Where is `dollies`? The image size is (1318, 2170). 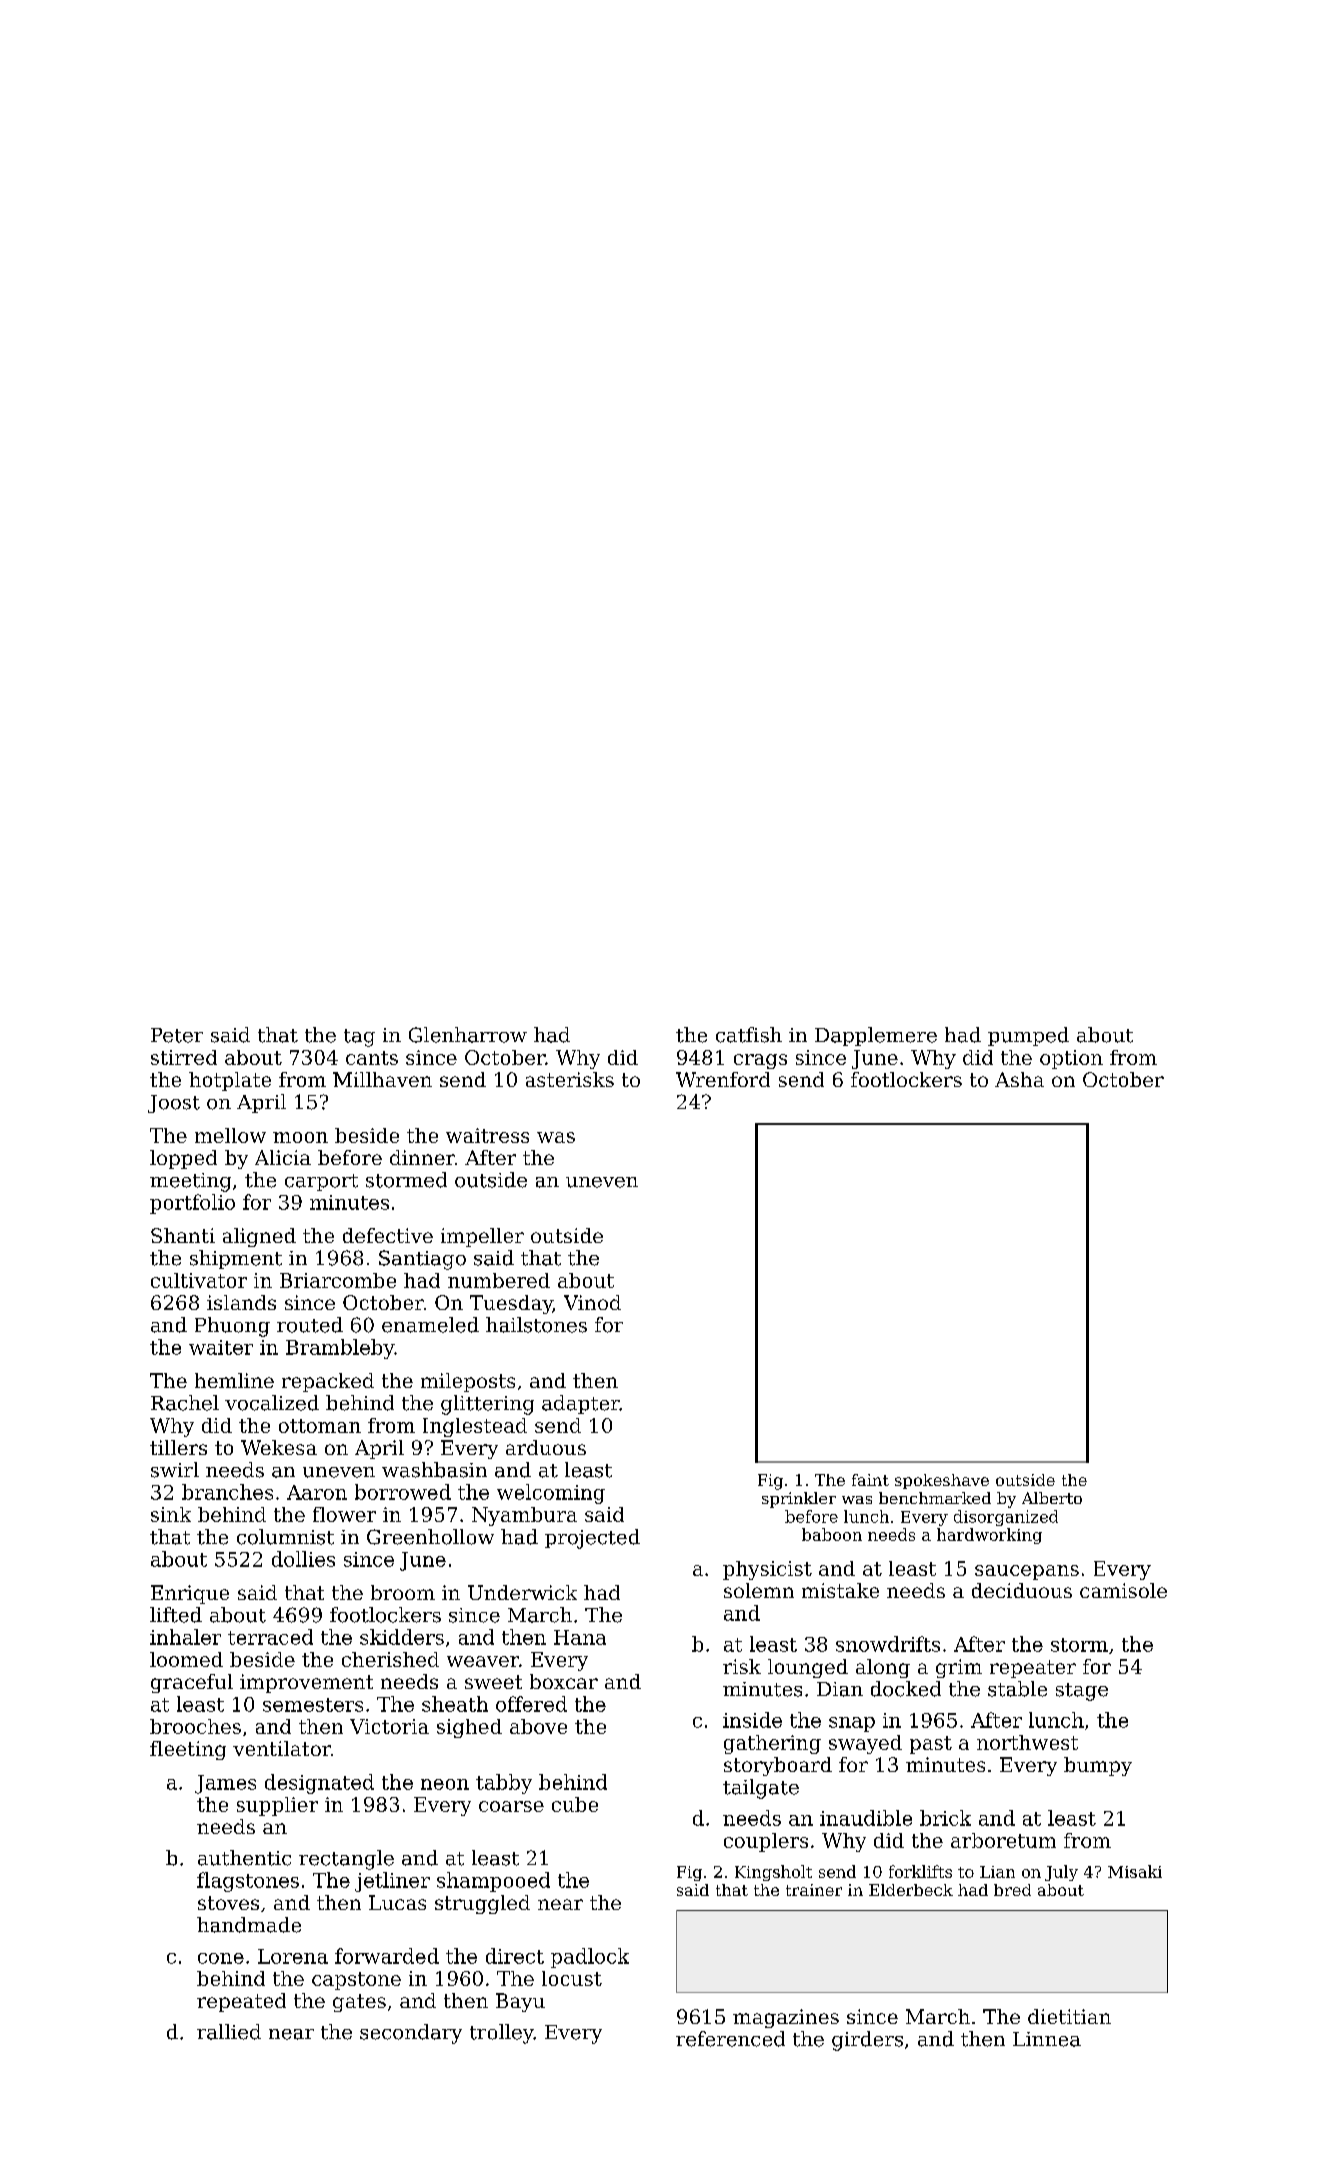
dollies is located at coordinates (303, 1559).
